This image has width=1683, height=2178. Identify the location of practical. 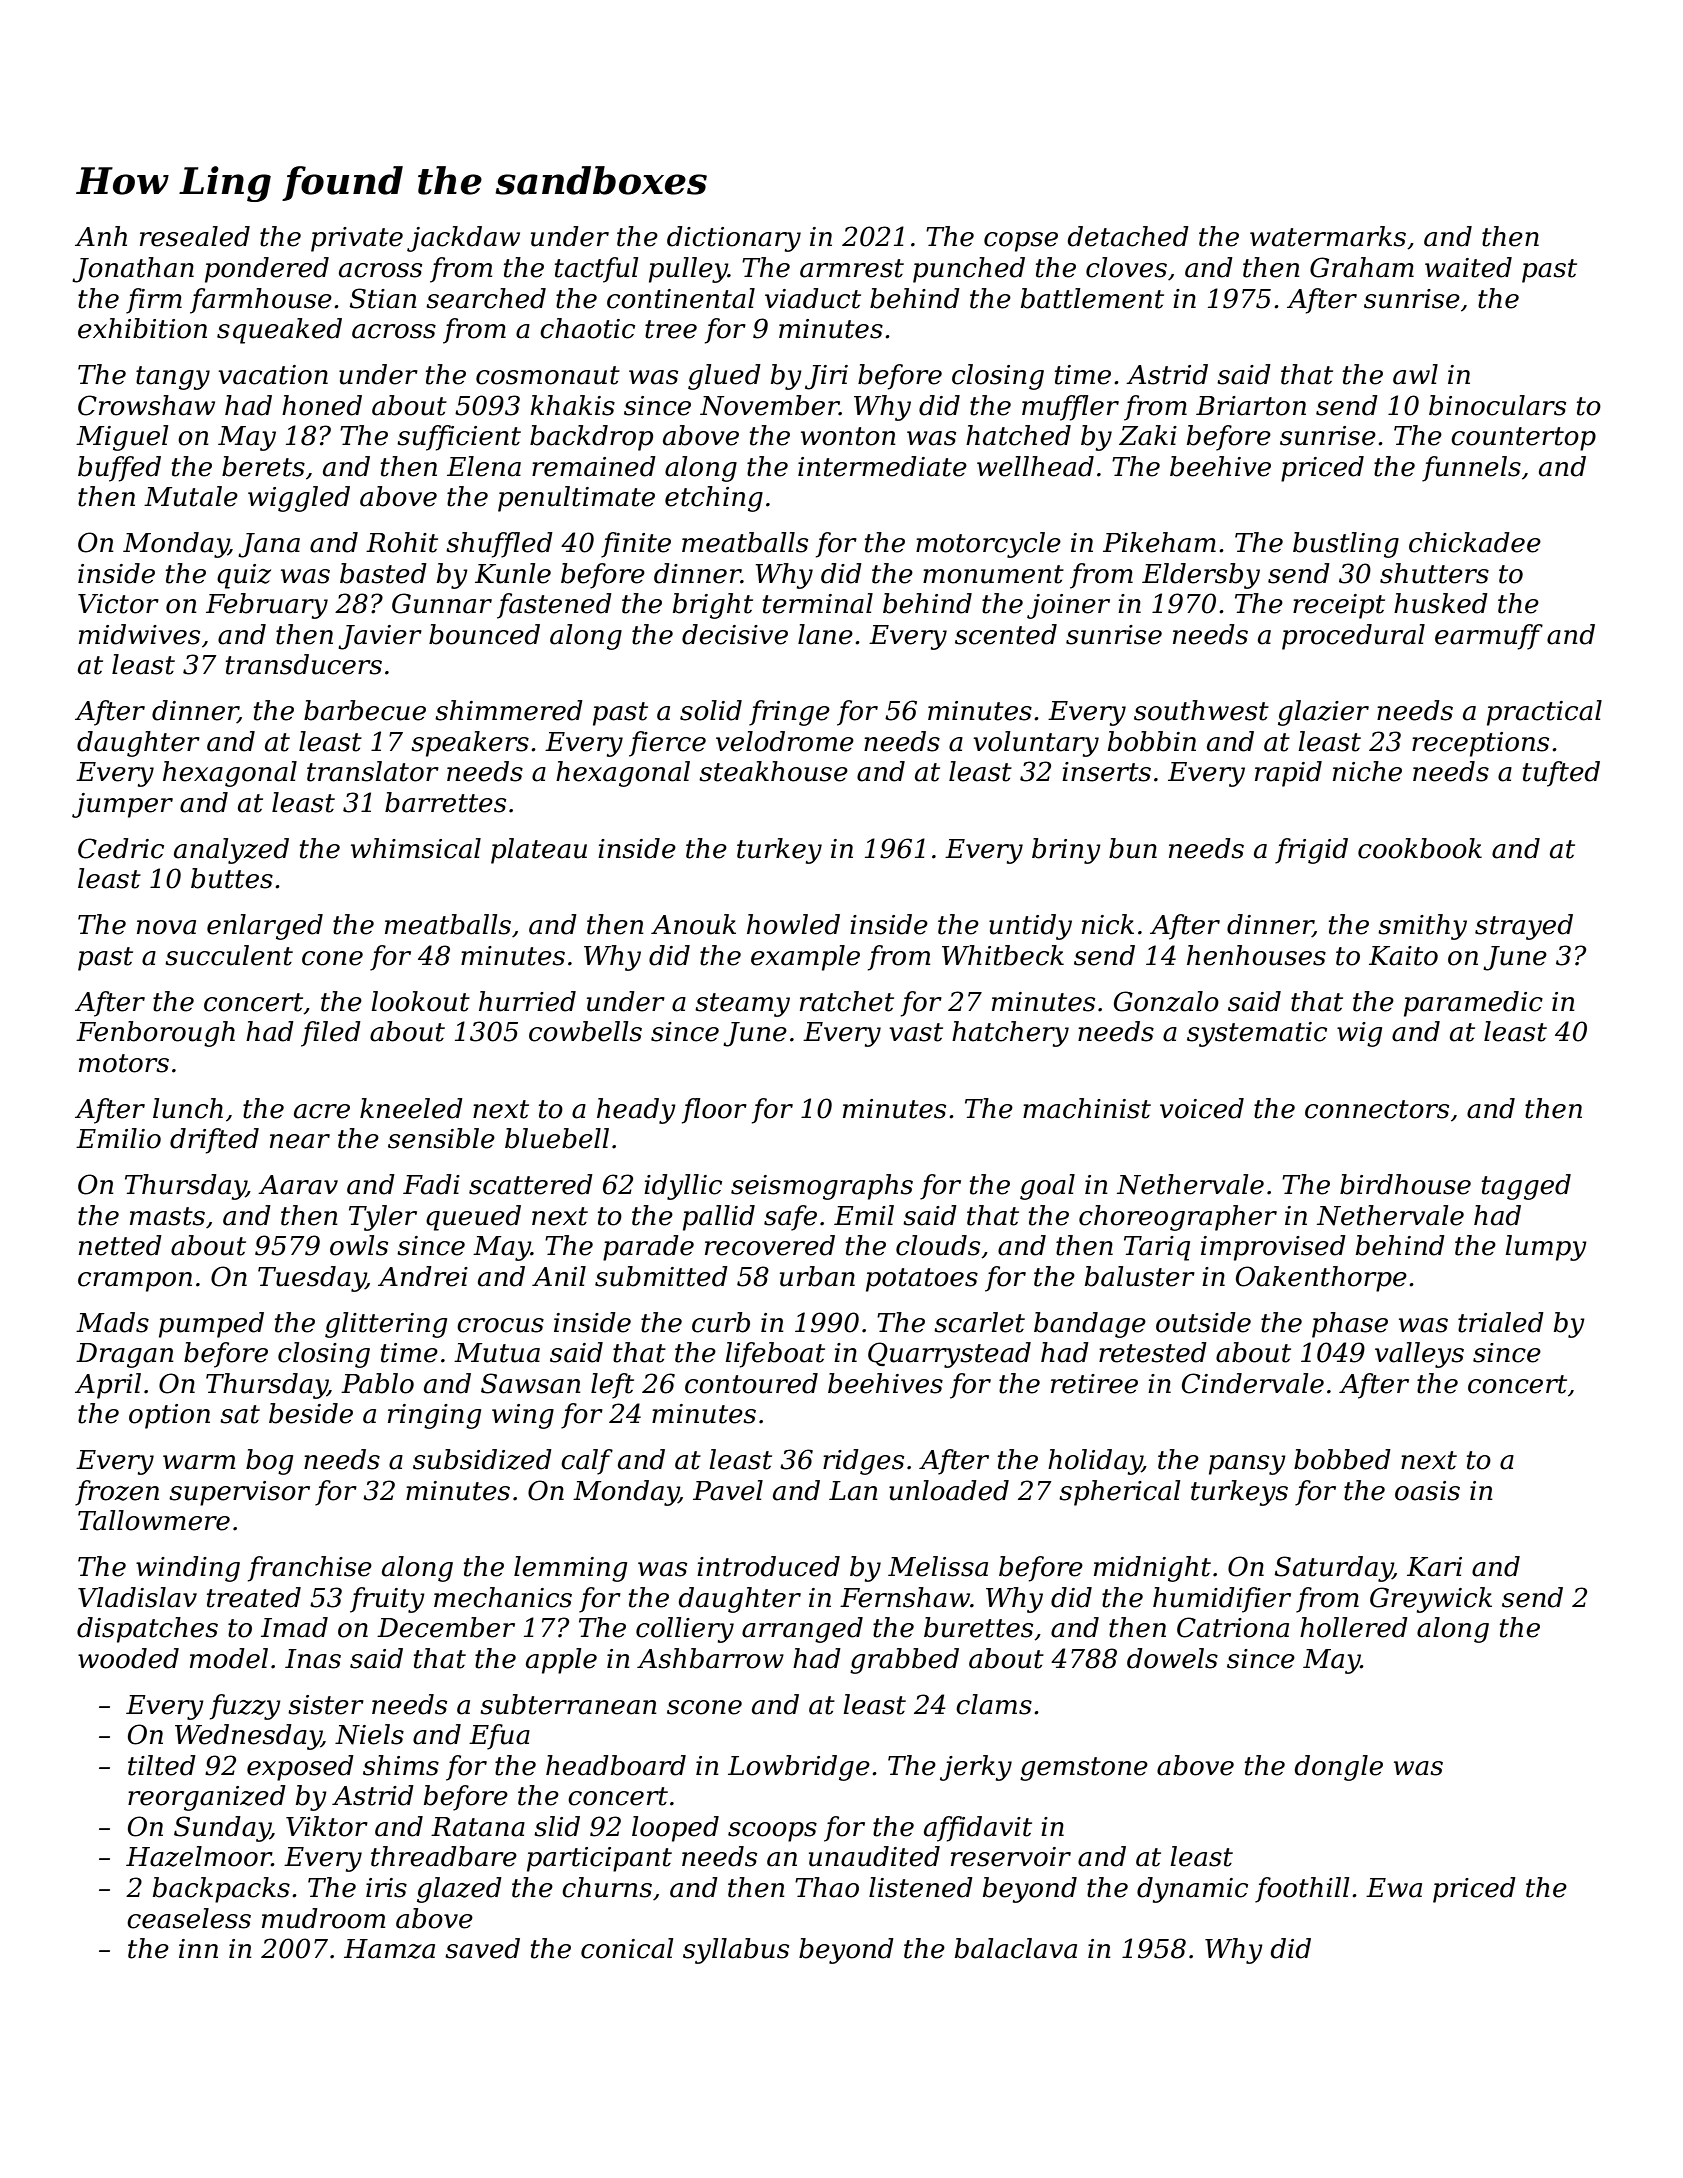
(1544, 713).
